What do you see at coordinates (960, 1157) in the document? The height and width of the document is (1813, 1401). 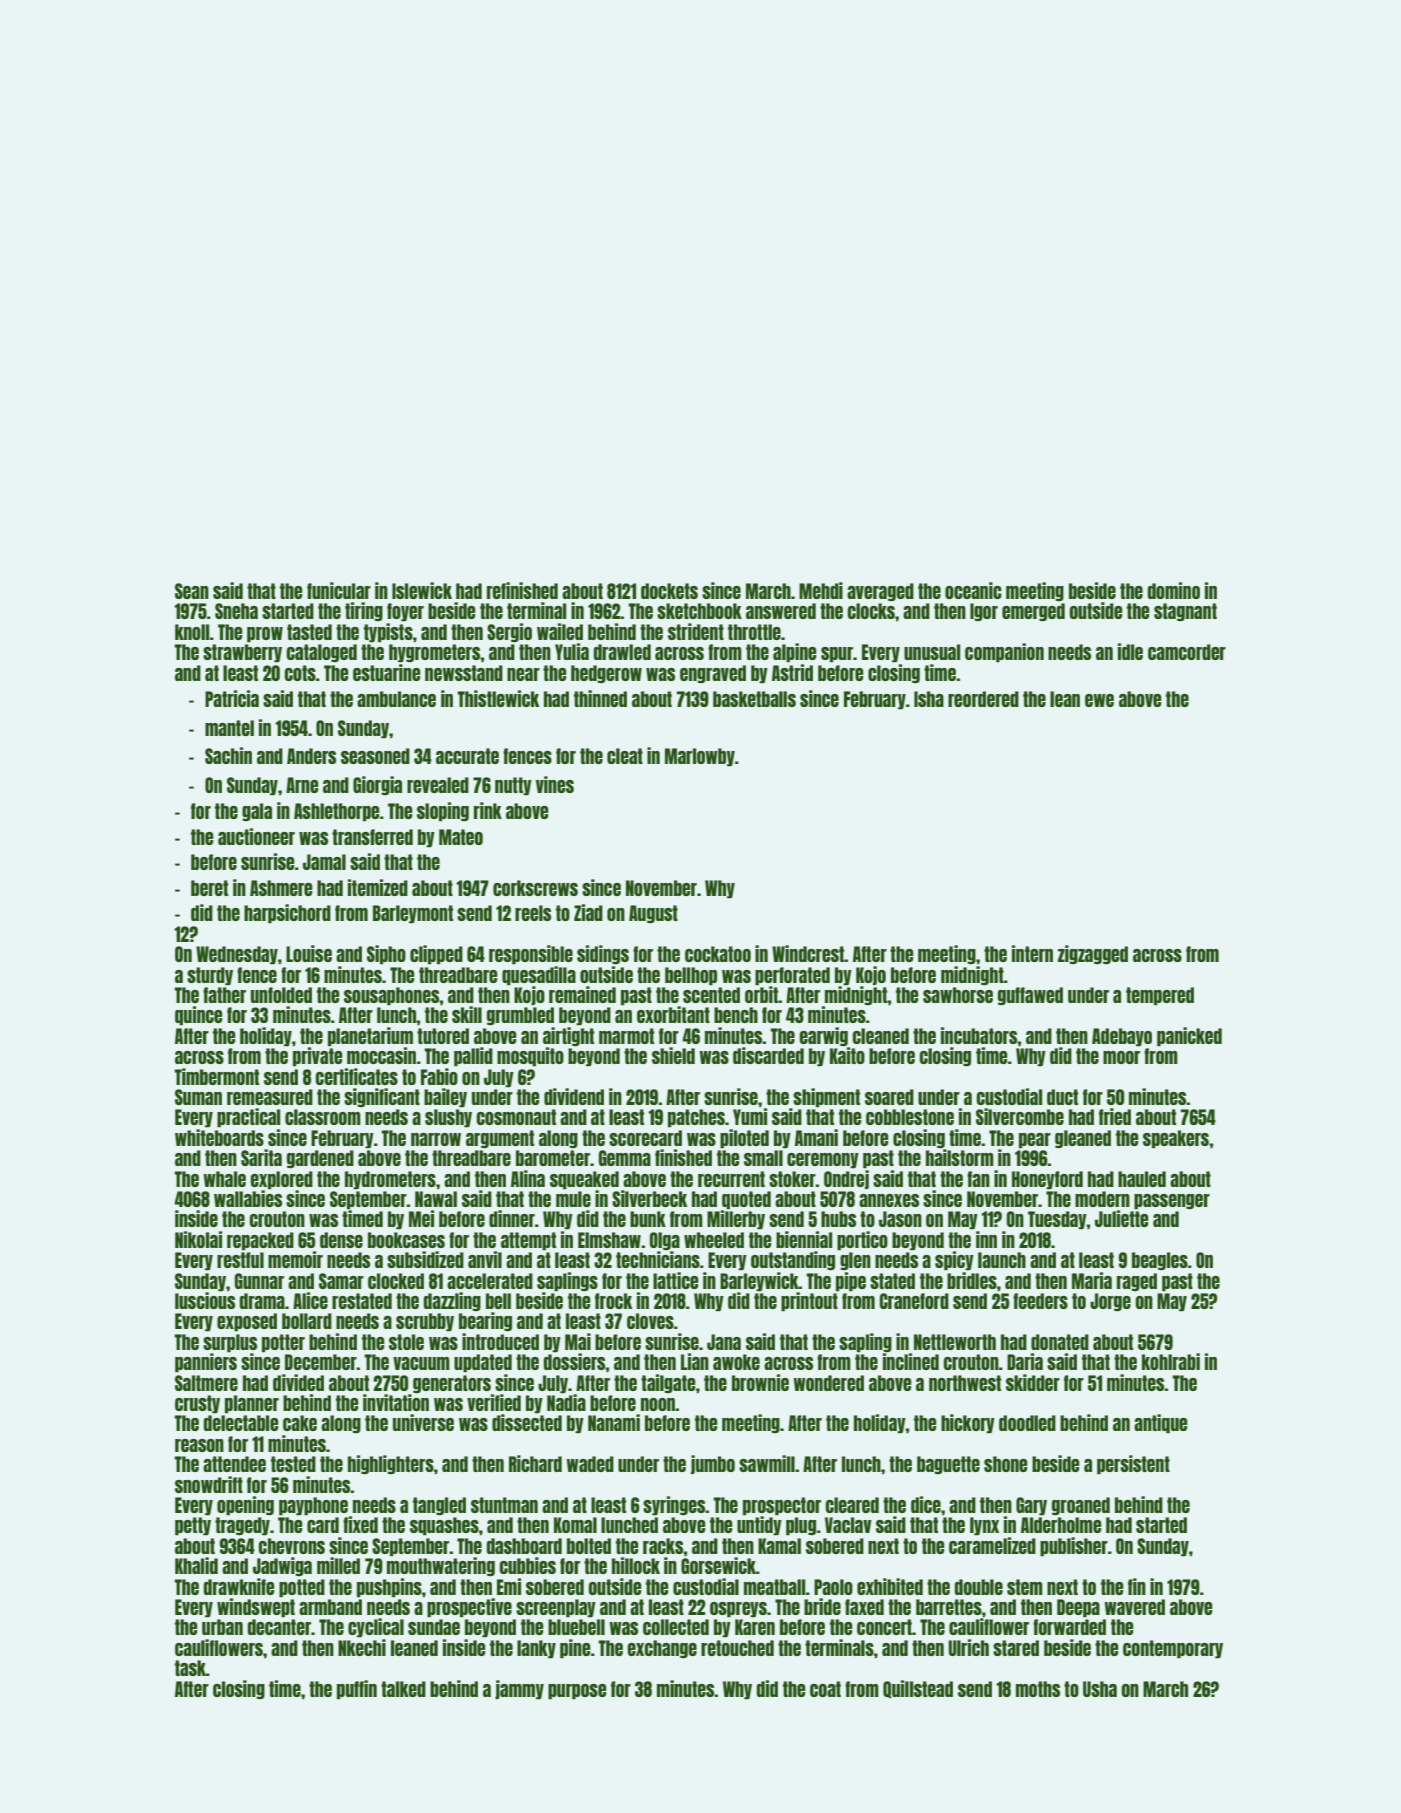 I see `hailstorm` at bounding box center [960, 1157].
